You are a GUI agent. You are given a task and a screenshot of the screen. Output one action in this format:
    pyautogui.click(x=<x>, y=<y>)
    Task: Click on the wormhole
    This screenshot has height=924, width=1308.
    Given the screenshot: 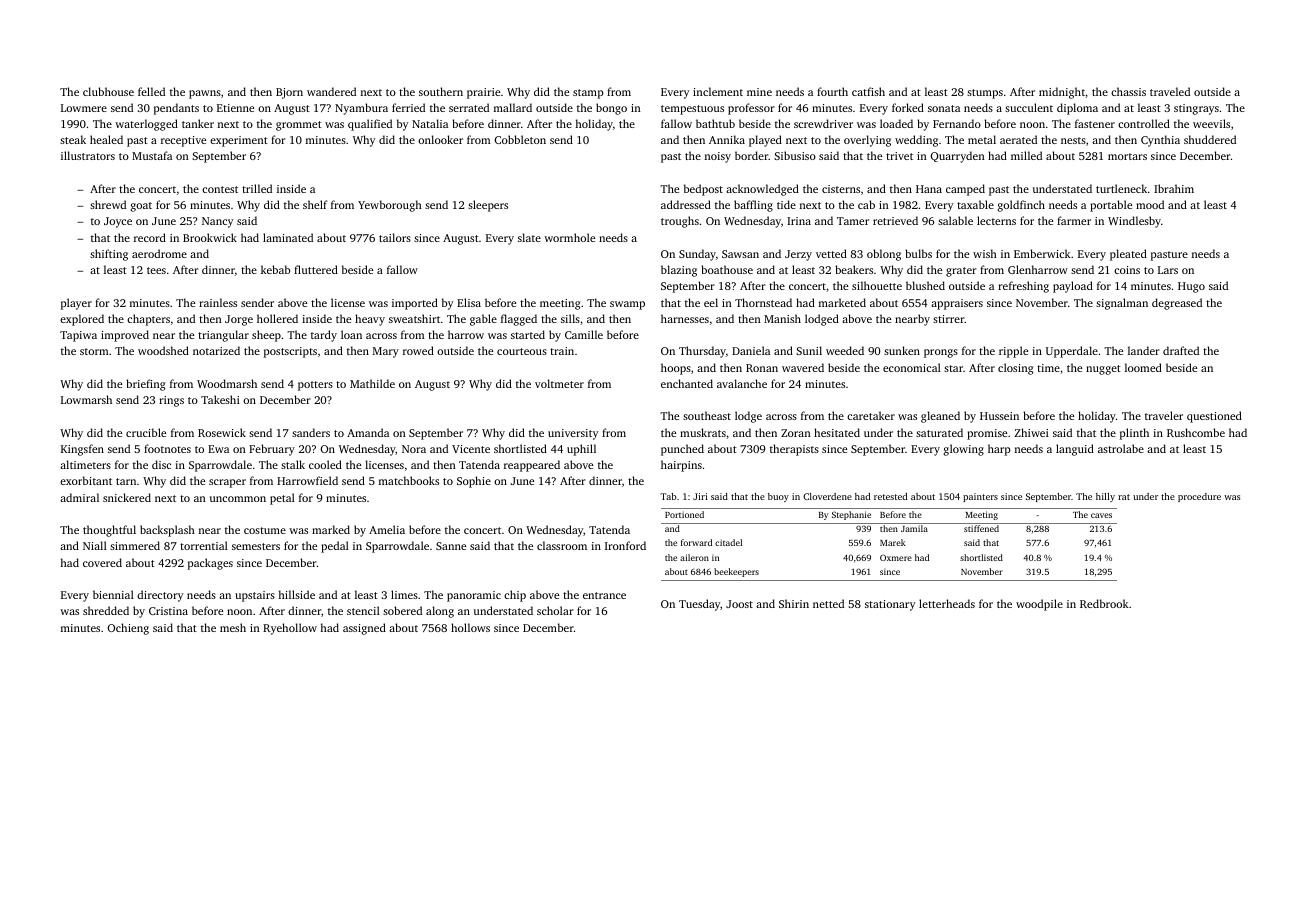 What is the action you would take?
    pyautogui.click(x=569, y=237)
